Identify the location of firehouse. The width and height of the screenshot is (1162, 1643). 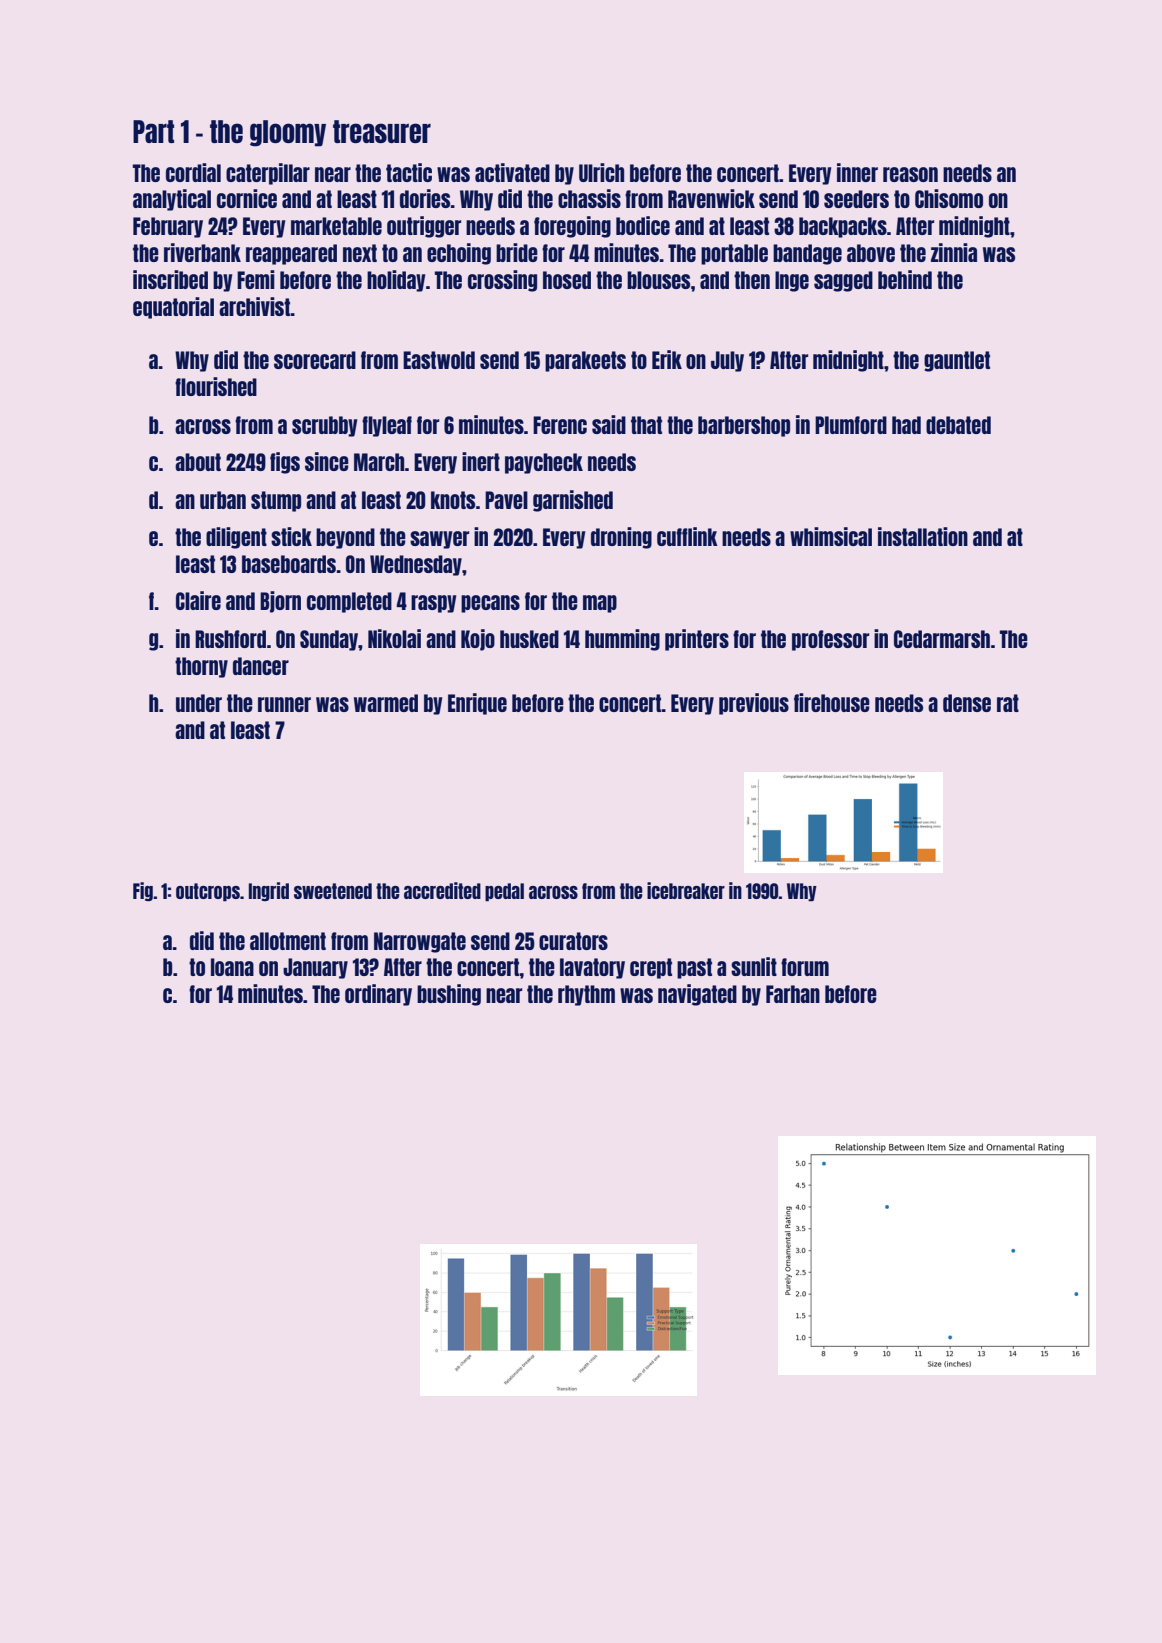
(832, 702).
